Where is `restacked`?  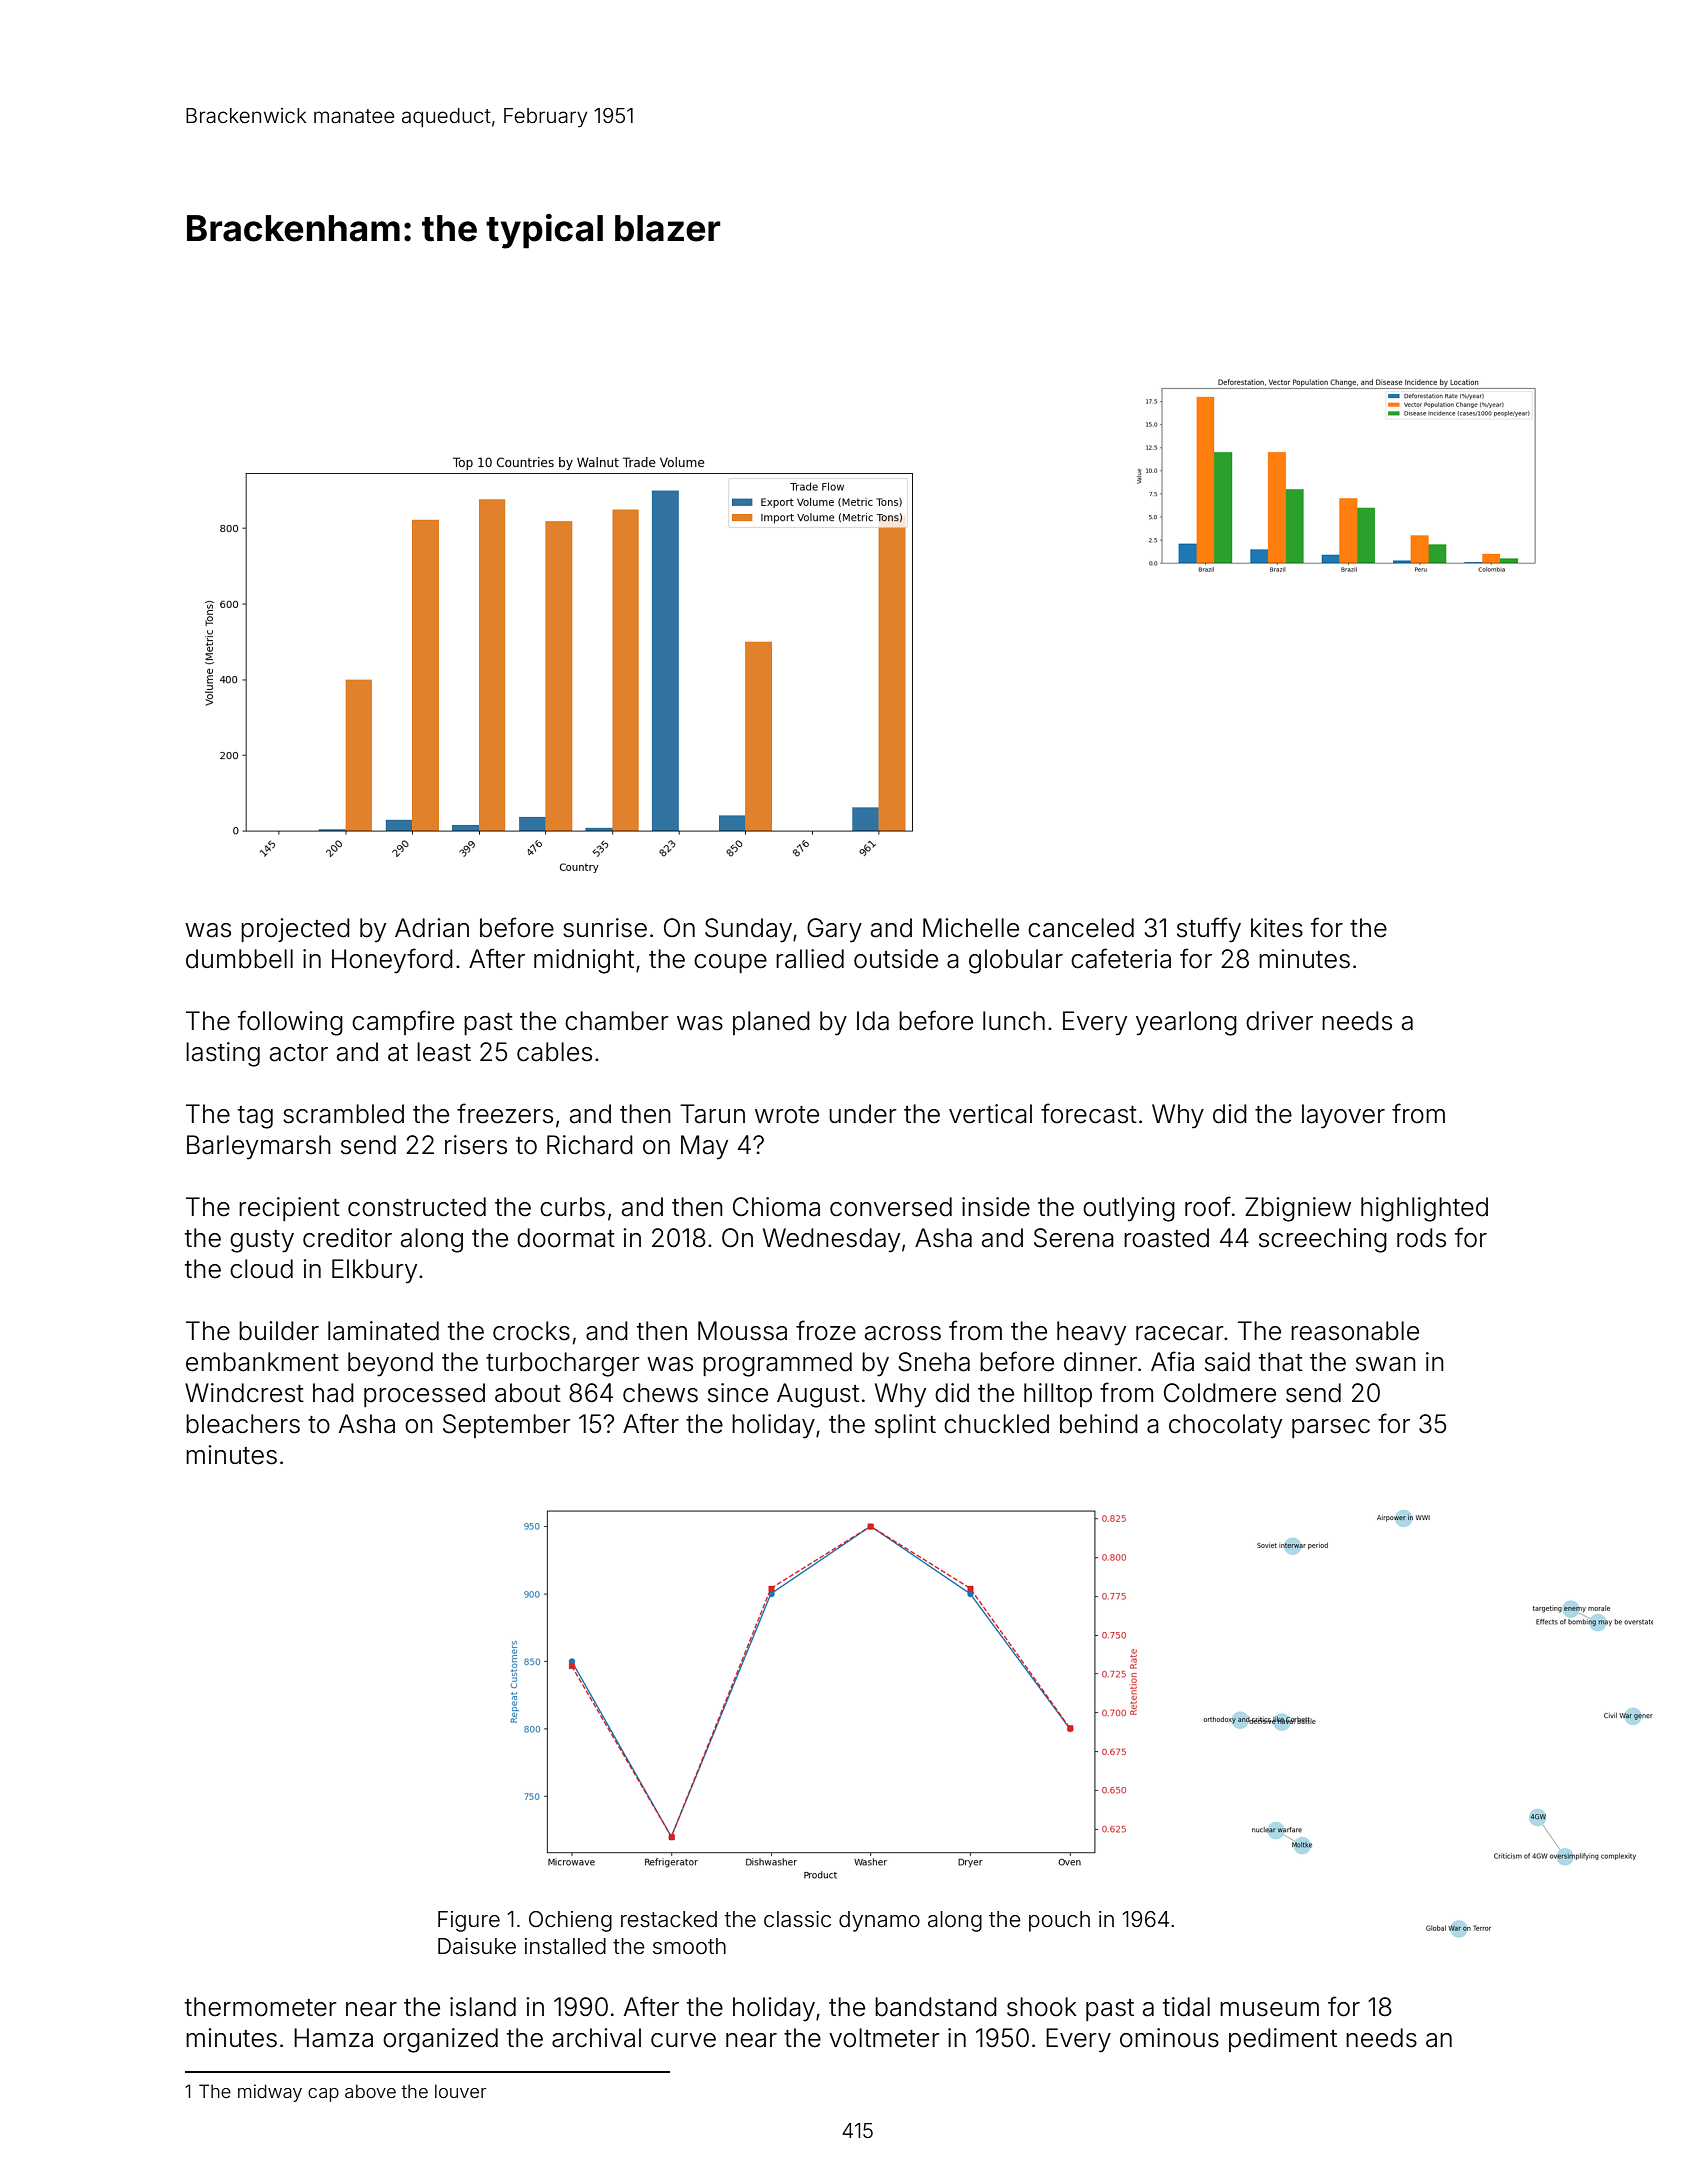
restacked is located at coordinates (669, 1919).
